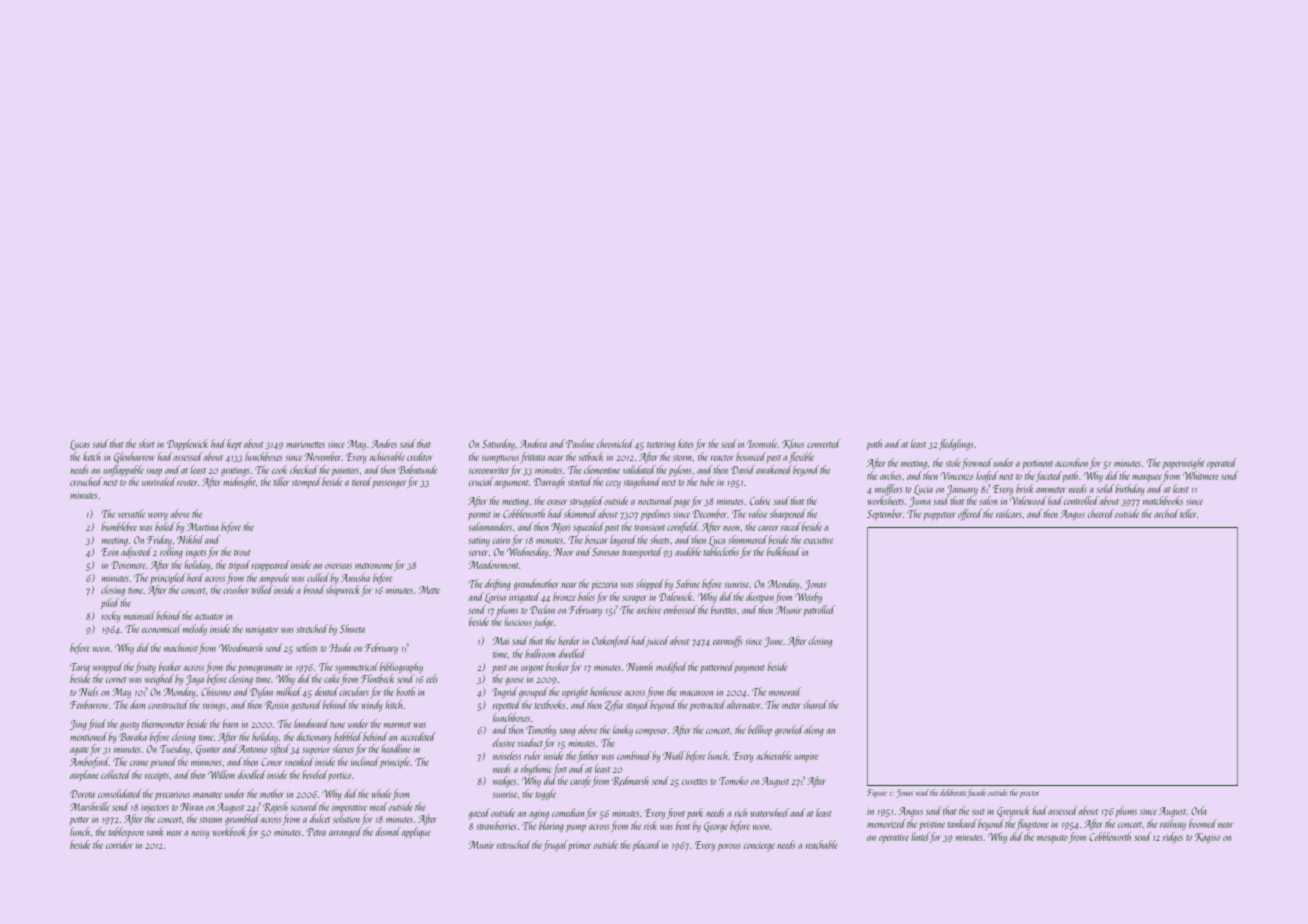 This page has height=924, width=1308. I want to click on June, so click(774, 642).
